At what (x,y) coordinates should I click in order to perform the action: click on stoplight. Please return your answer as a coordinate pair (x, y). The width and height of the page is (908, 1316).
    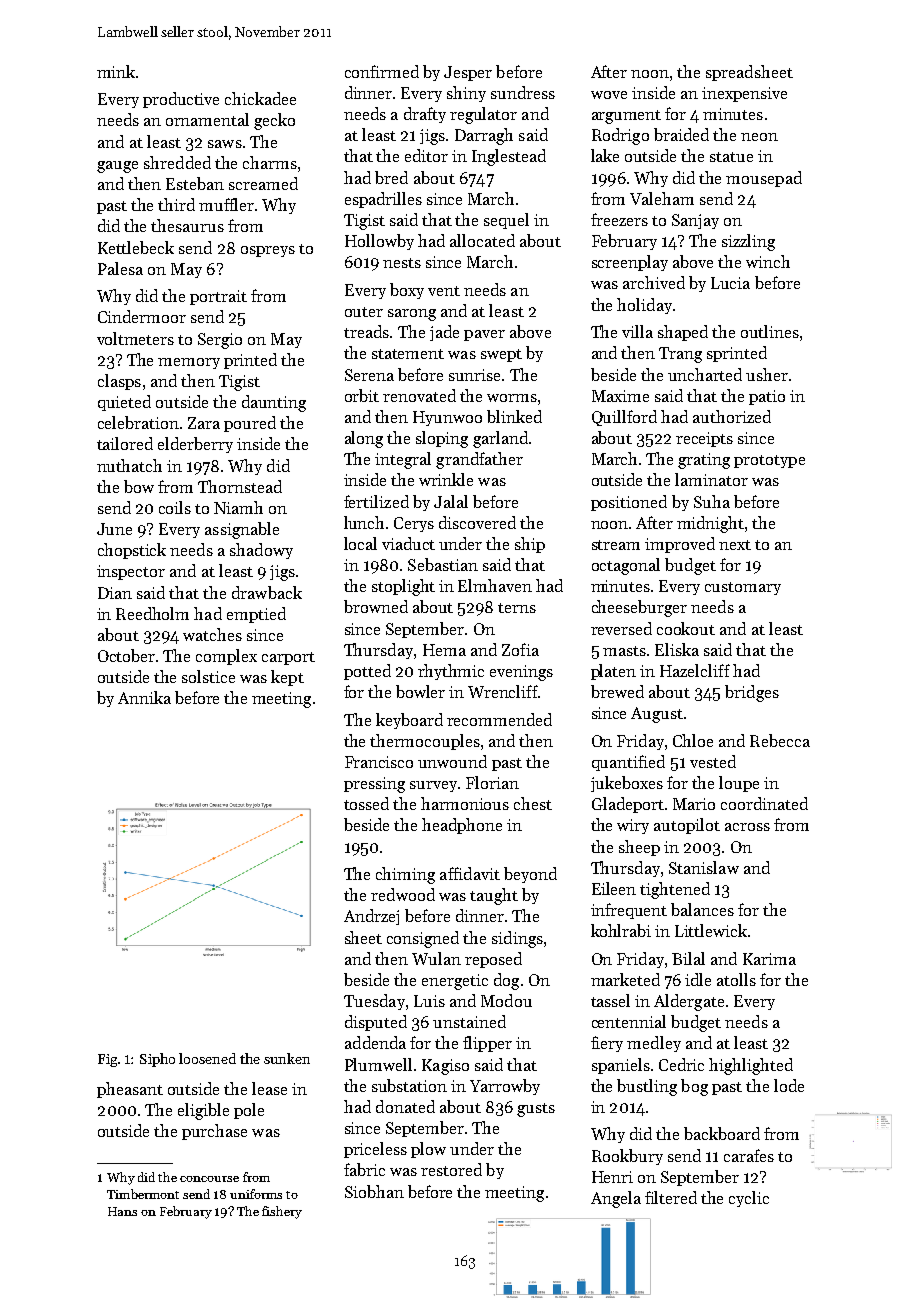
    Looking at the image, I should click on (403, 587).
